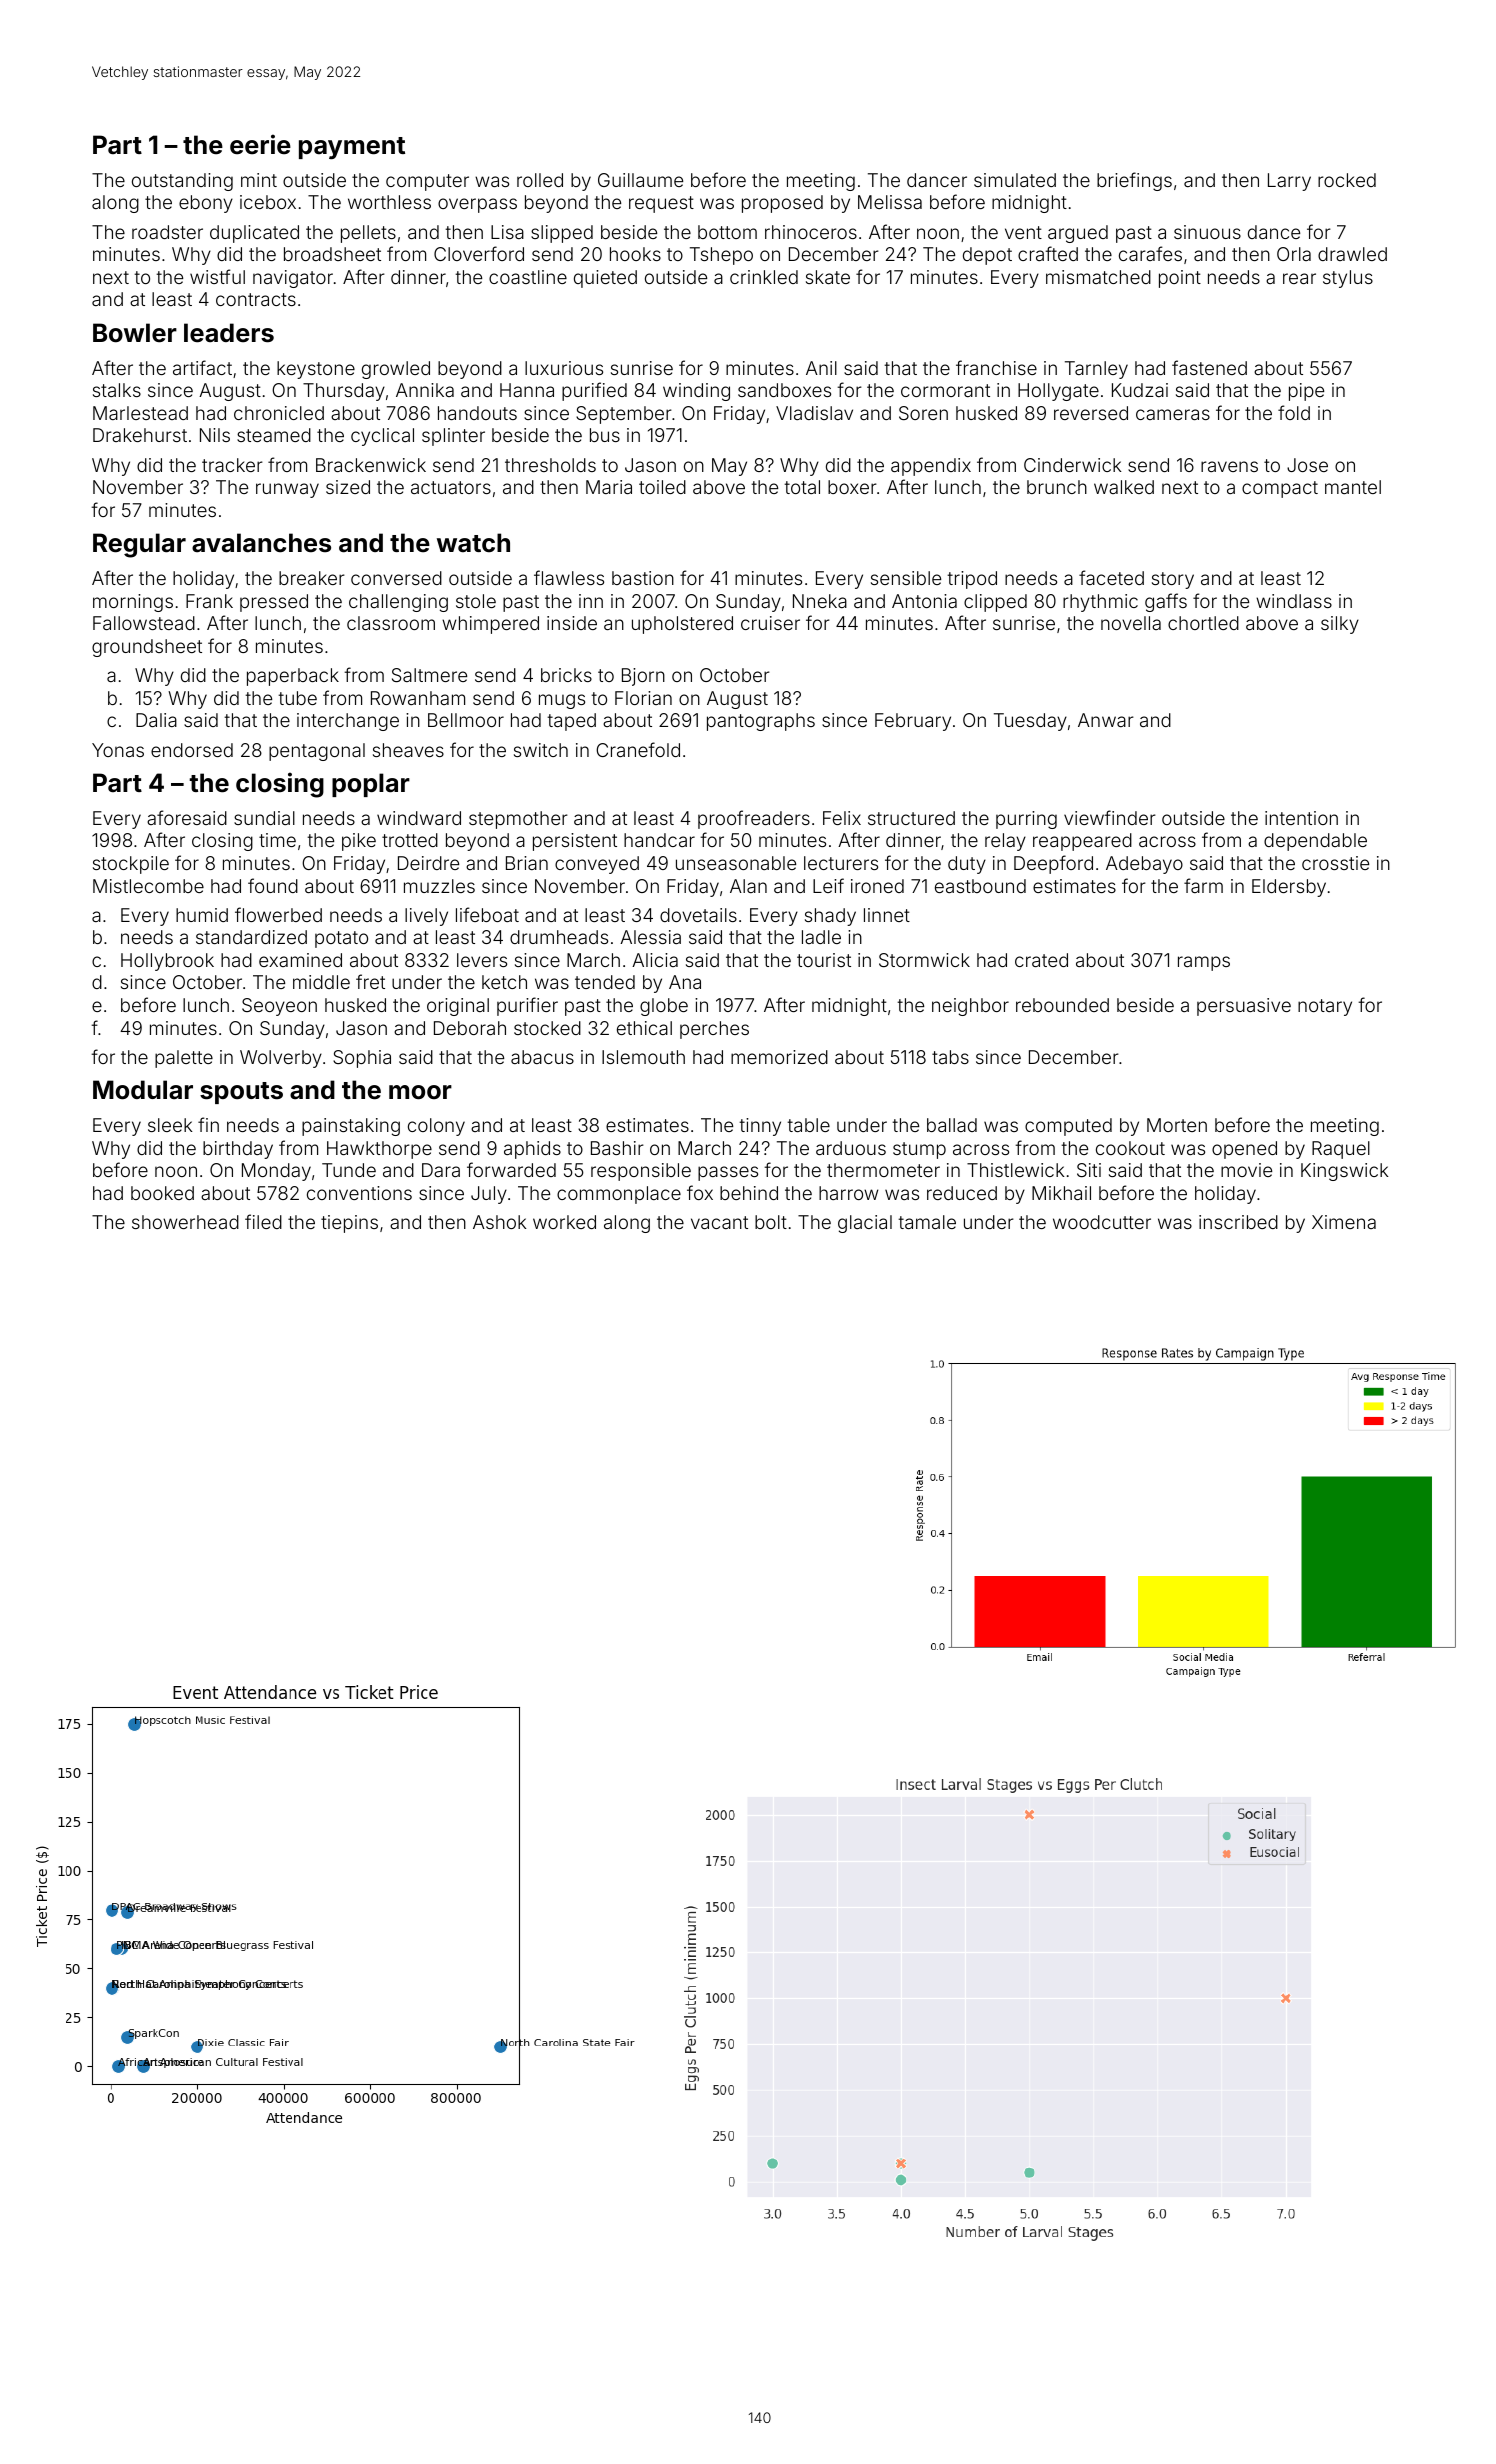  Describe the element at coordinates (995, 603) in the screenshot. I see `clipped` at that location.
